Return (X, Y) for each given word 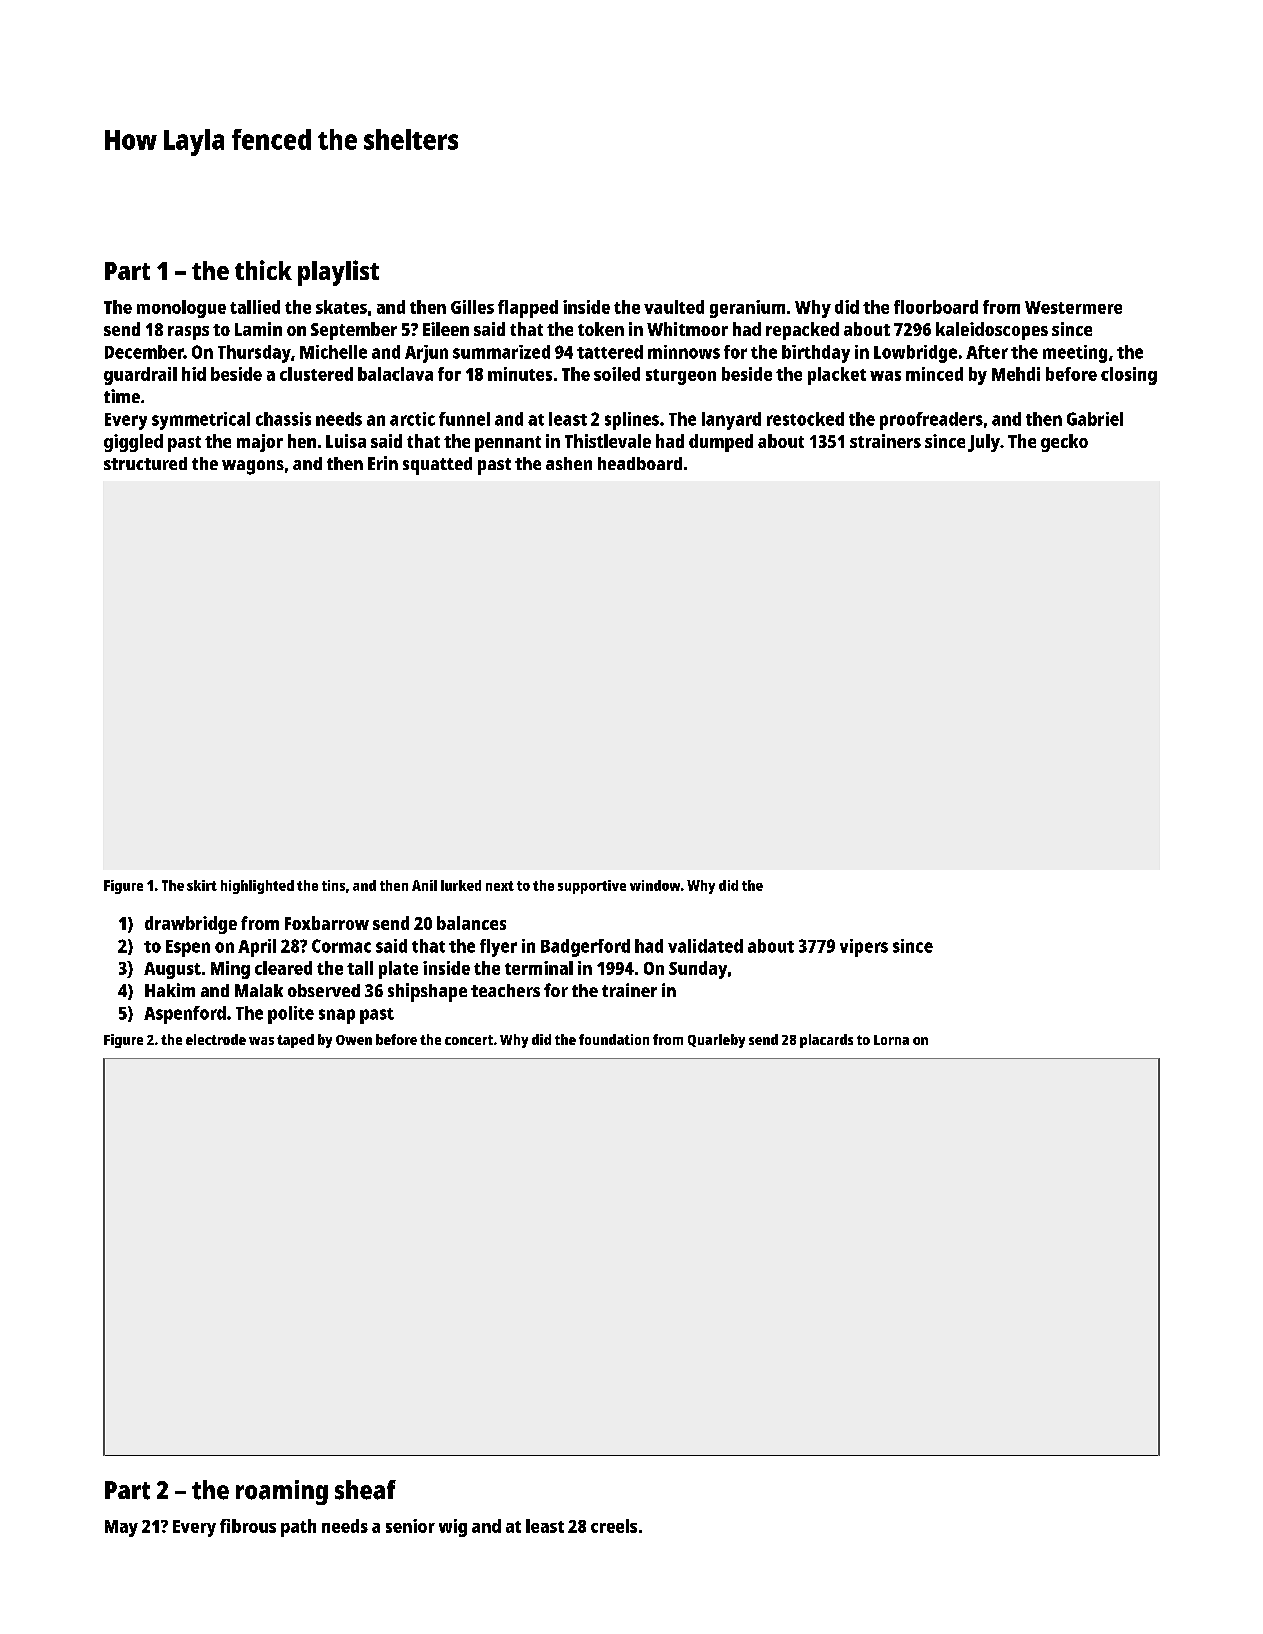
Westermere (1073, 307)
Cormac (341, 946)
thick (263, 270)
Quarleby (716, 1041)
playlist (338, 273)
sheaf (365, 1490)
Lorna (891, 1040)
